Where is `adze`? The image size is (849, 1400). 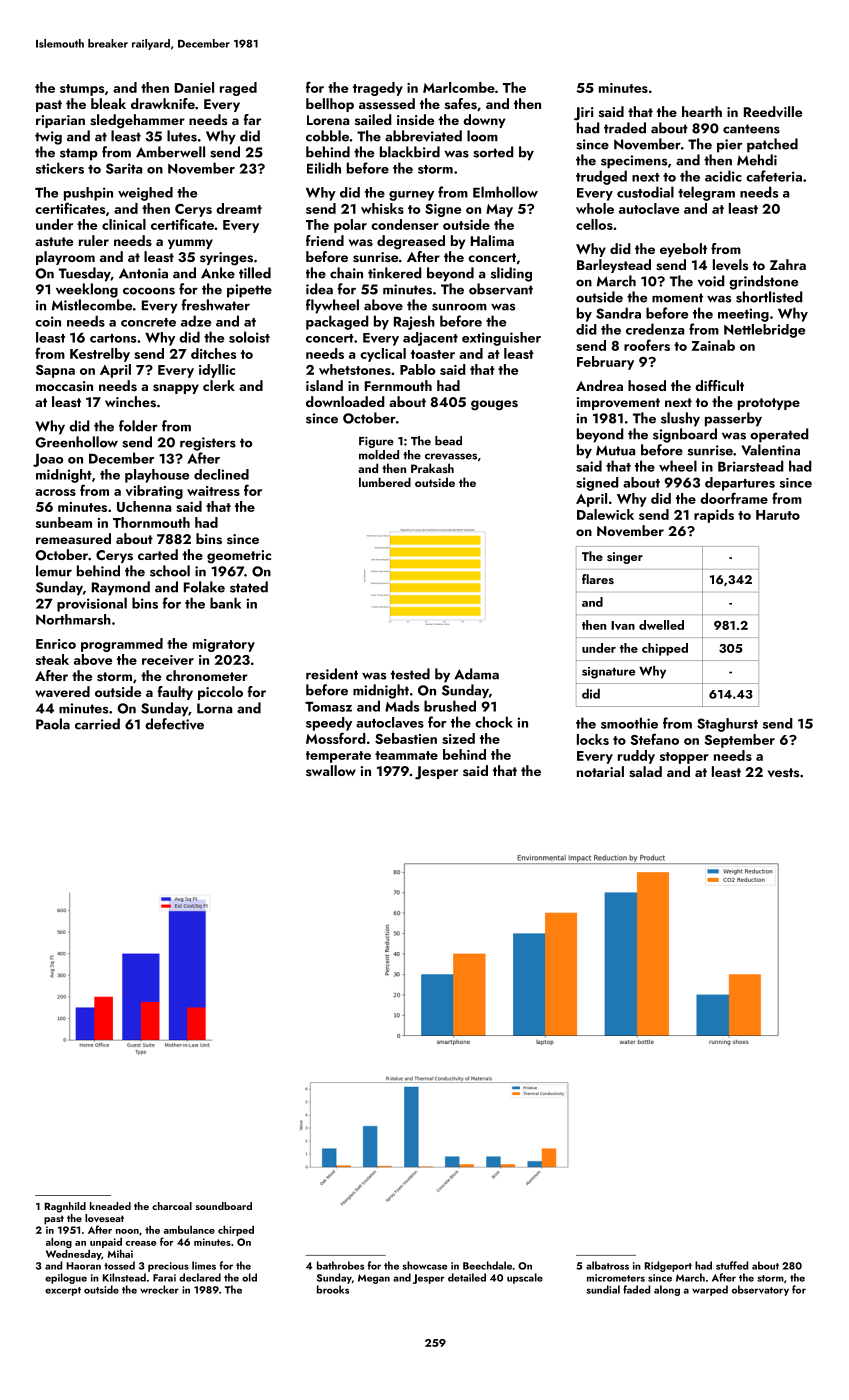
adze is located at coordinates (196, 321).
